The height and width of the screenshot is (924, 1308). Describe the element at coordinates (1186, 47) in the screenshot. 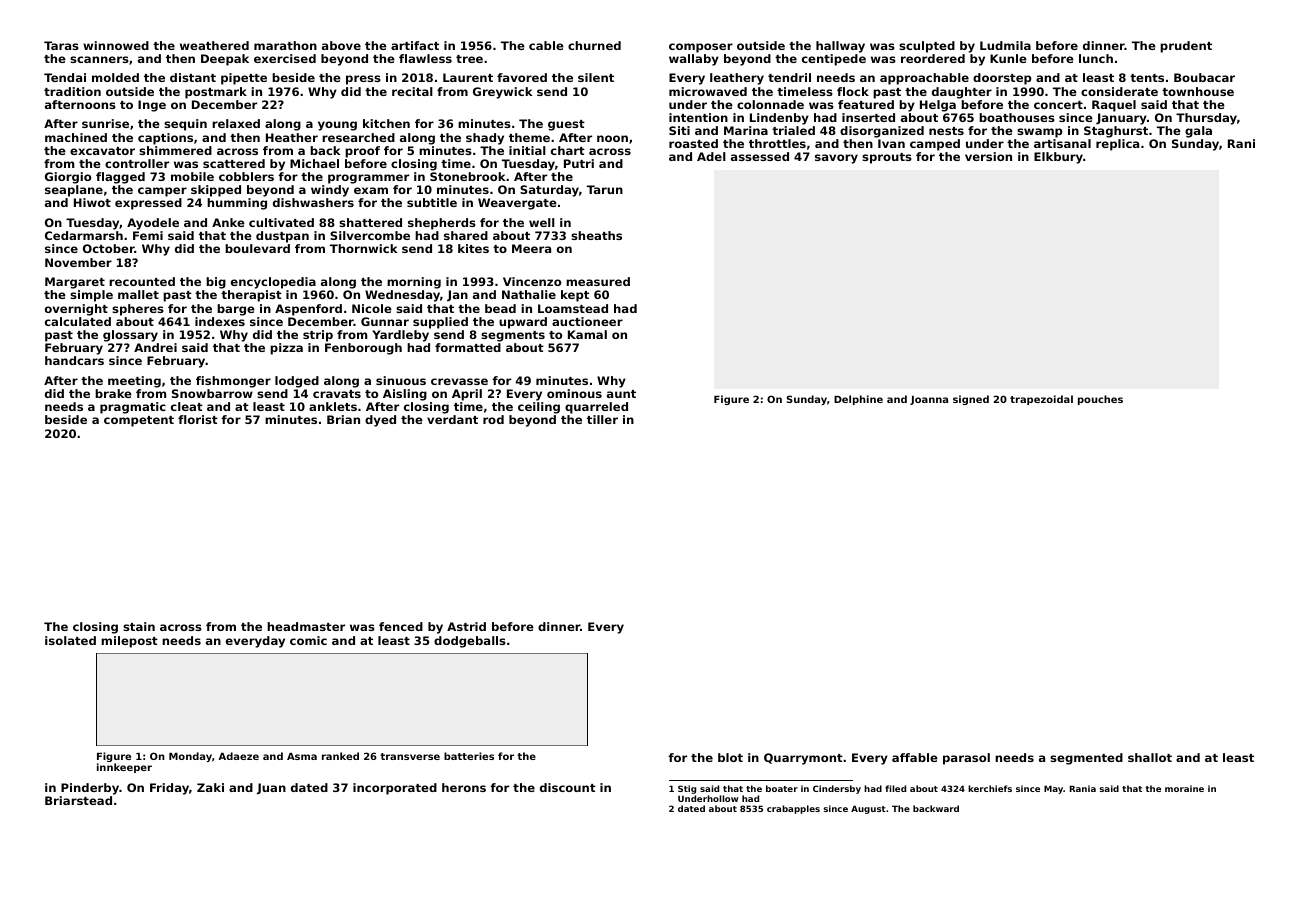

I see `prudent` at that location.
